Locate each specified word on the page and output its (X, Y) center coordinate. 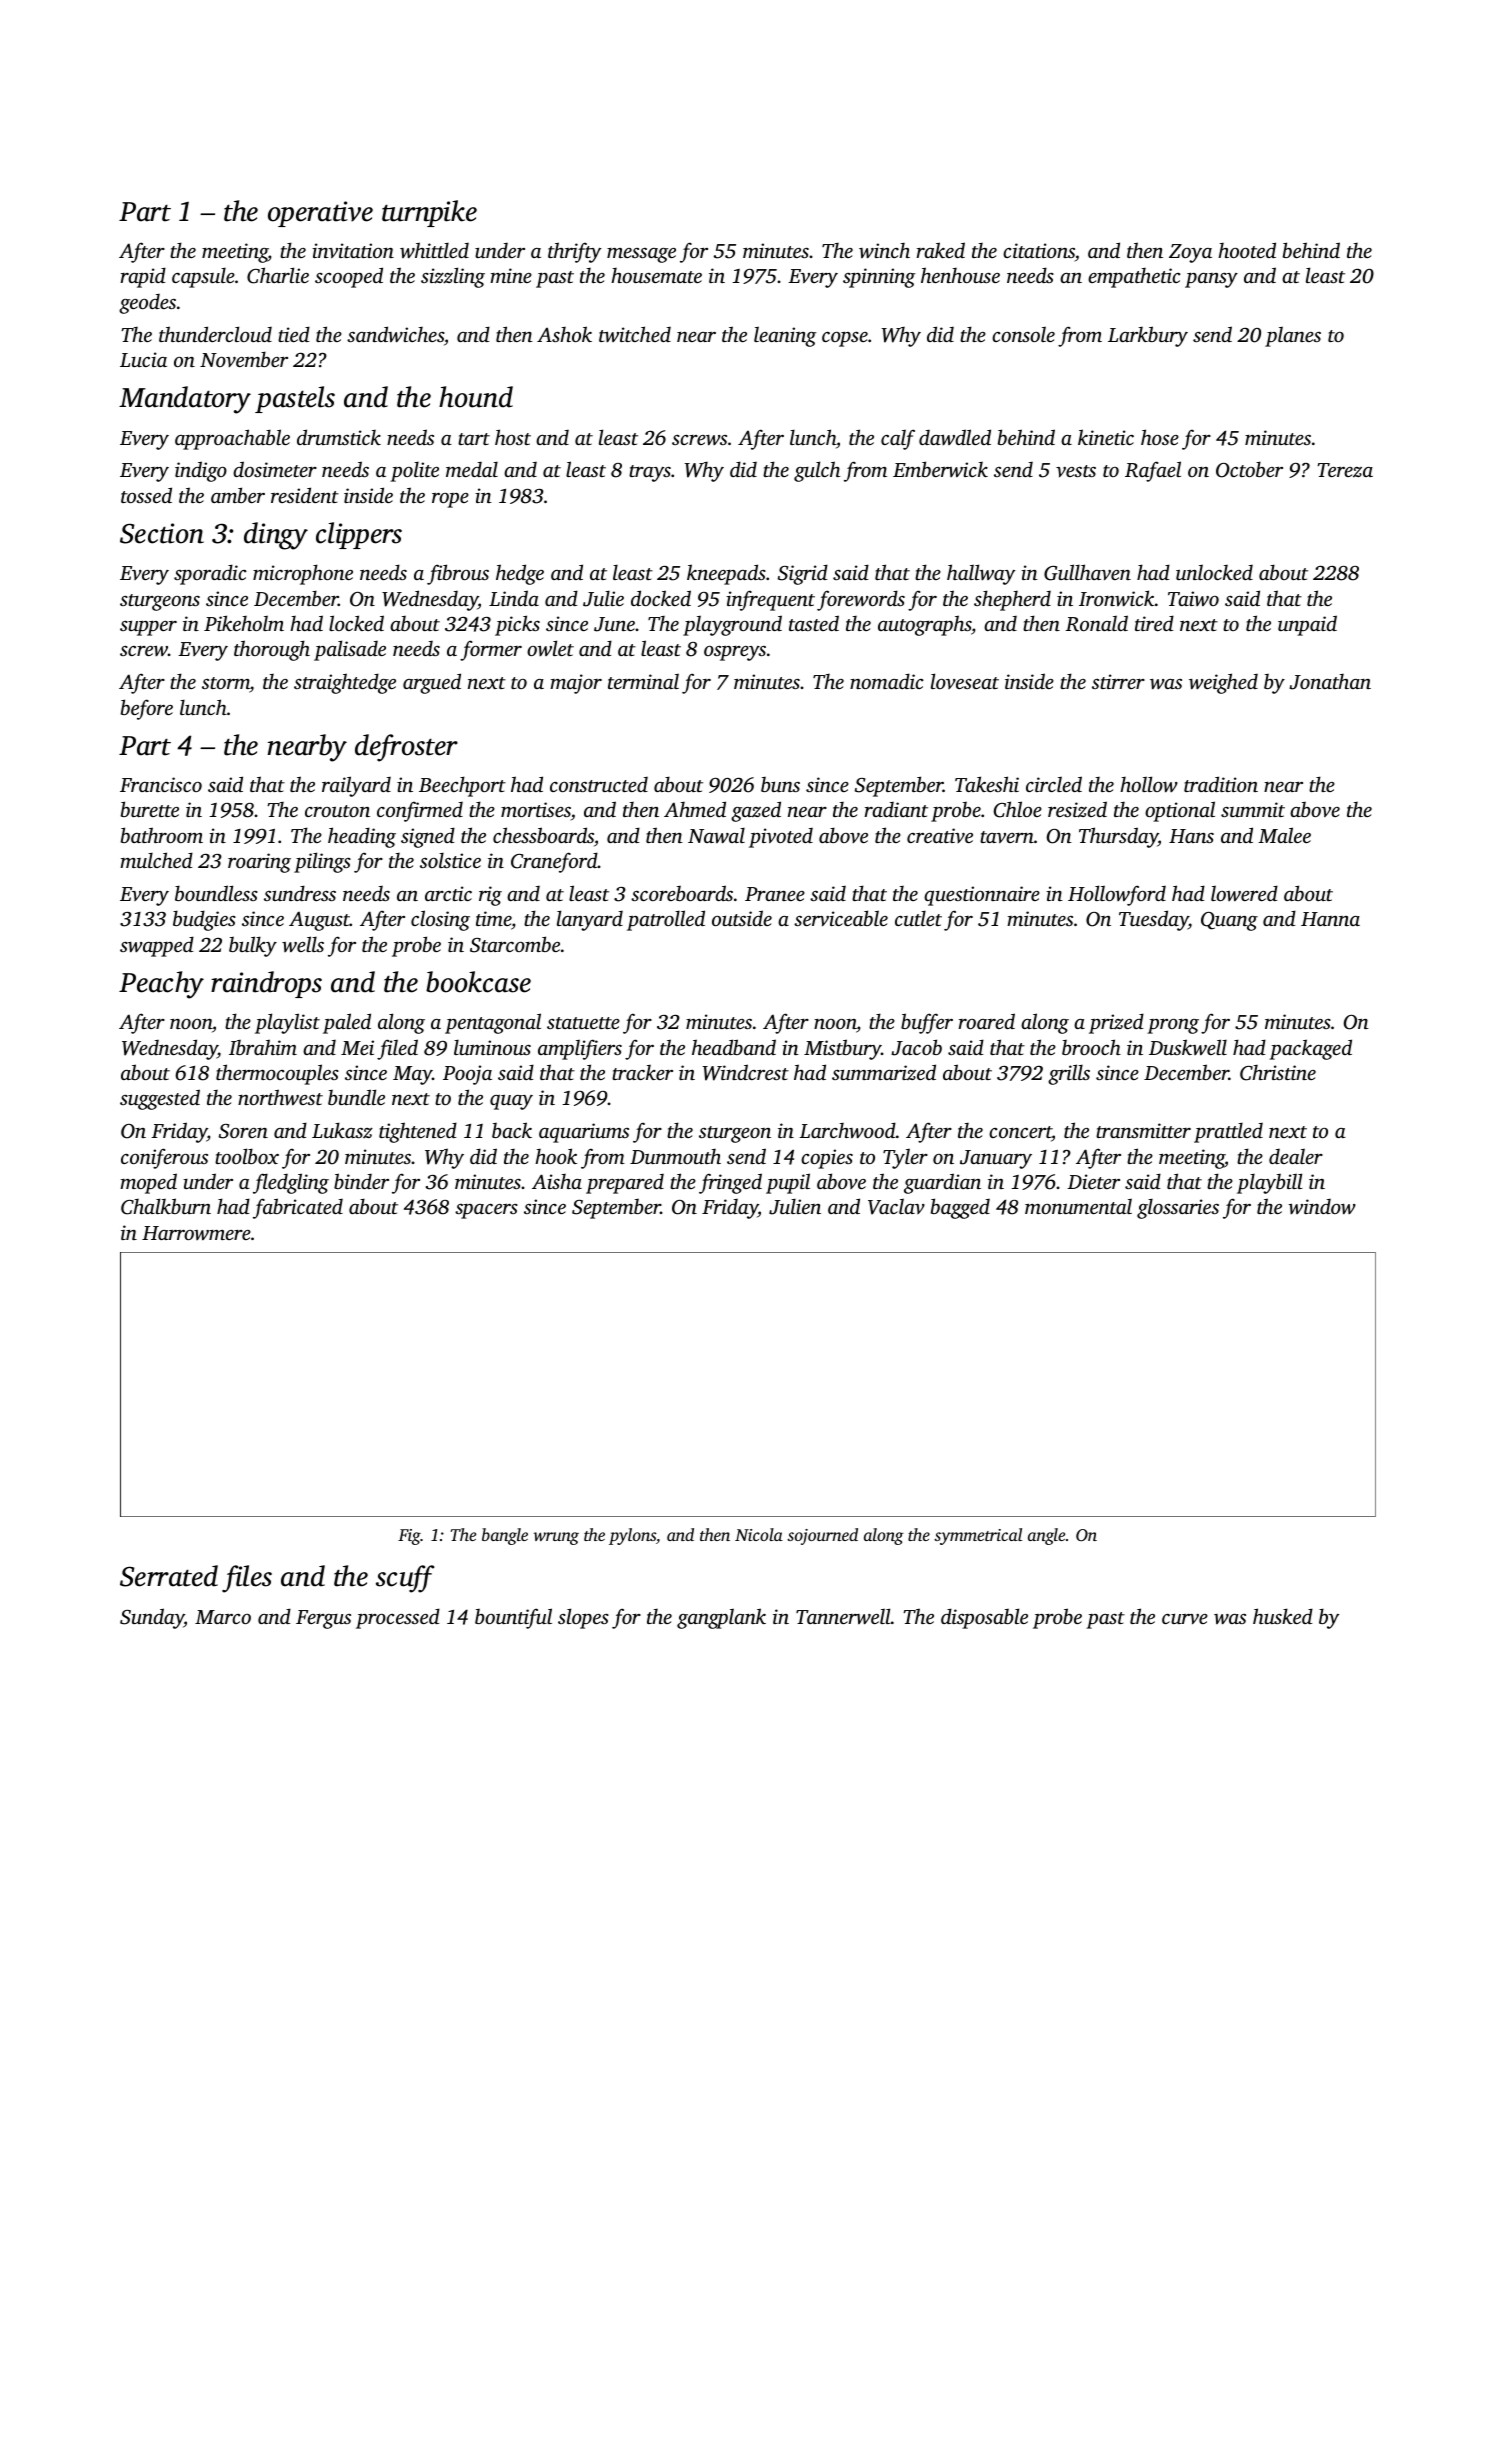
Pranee (775, 894)
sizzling (453, 277)
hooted (1247, 250)
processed (398, 1618)
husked (1283, 1616)
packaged (1310, 1049)
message (641, 255)
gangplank (721, 1618)
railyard (356, 786)
